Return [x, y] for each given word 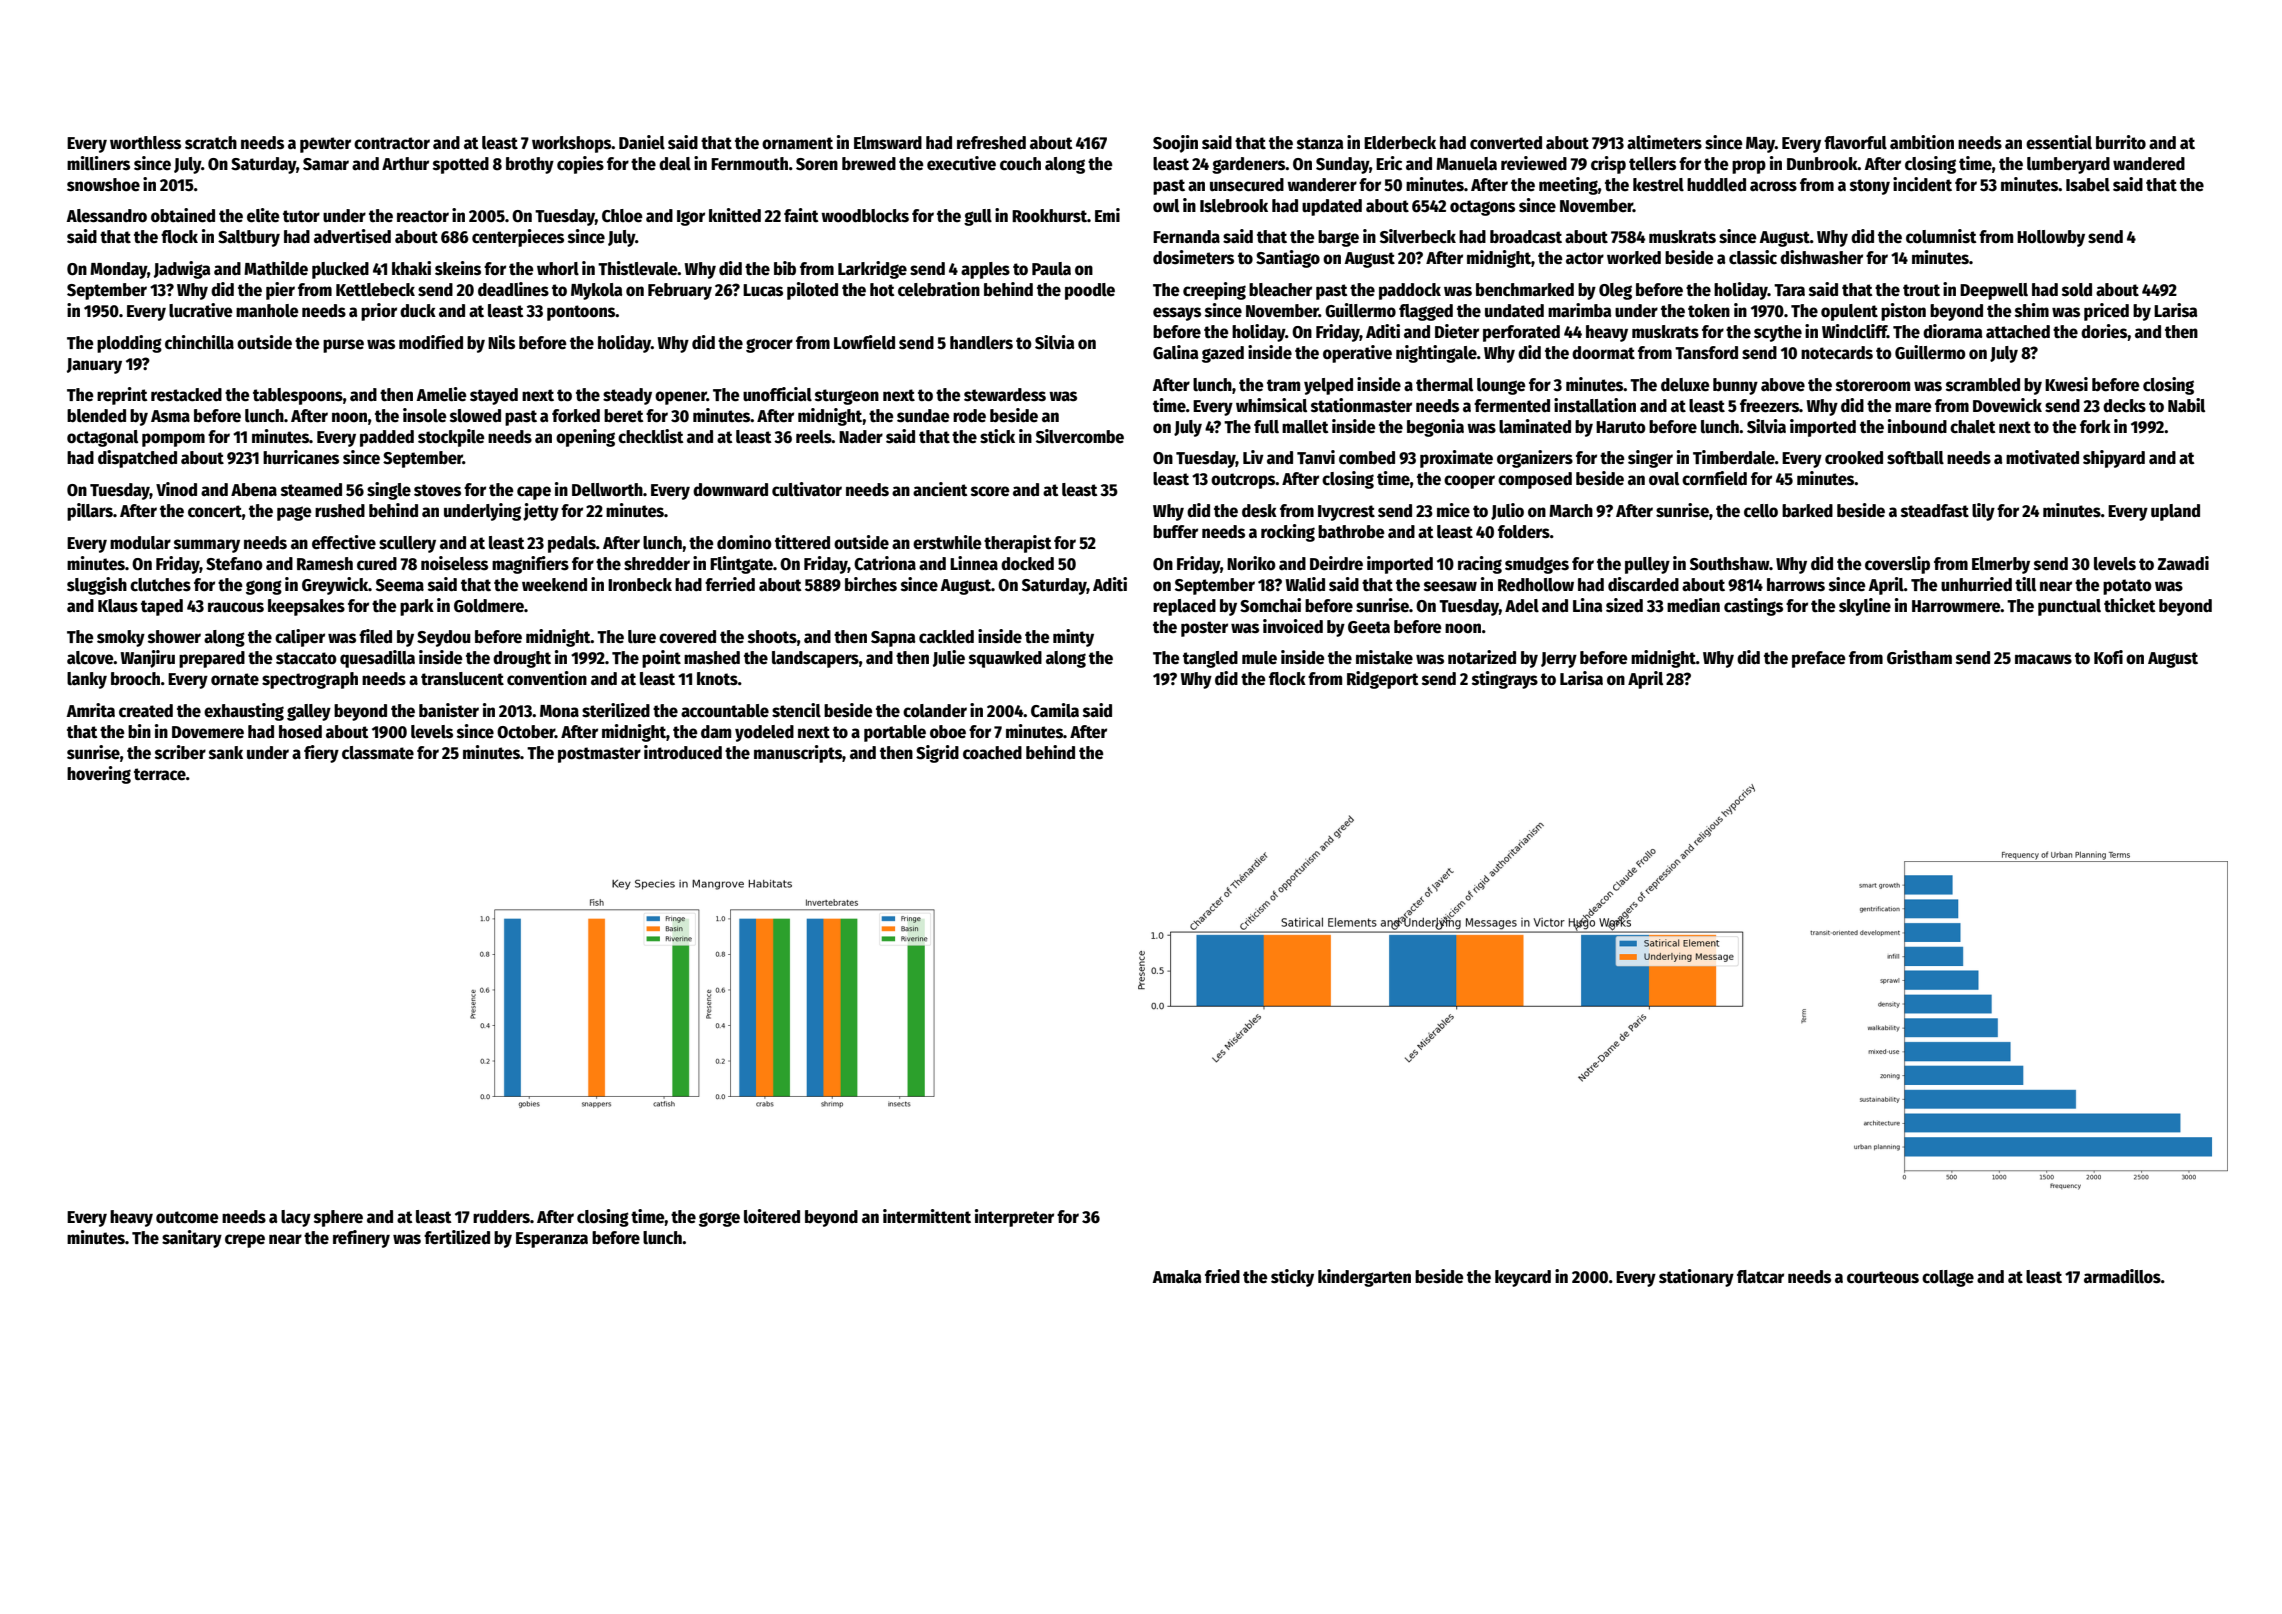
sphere [338, 1218]
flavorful [1855, 143]
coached [992, 753]
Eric [1389, 163]
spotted [461, 165]
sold [2077, 290]
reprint [122, 396]
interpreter [1014, 1218]
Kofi [2108, 657]
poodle [1090, 291]
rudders [501, 1217]
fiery [321, 754]
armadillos [2122, 1276]
